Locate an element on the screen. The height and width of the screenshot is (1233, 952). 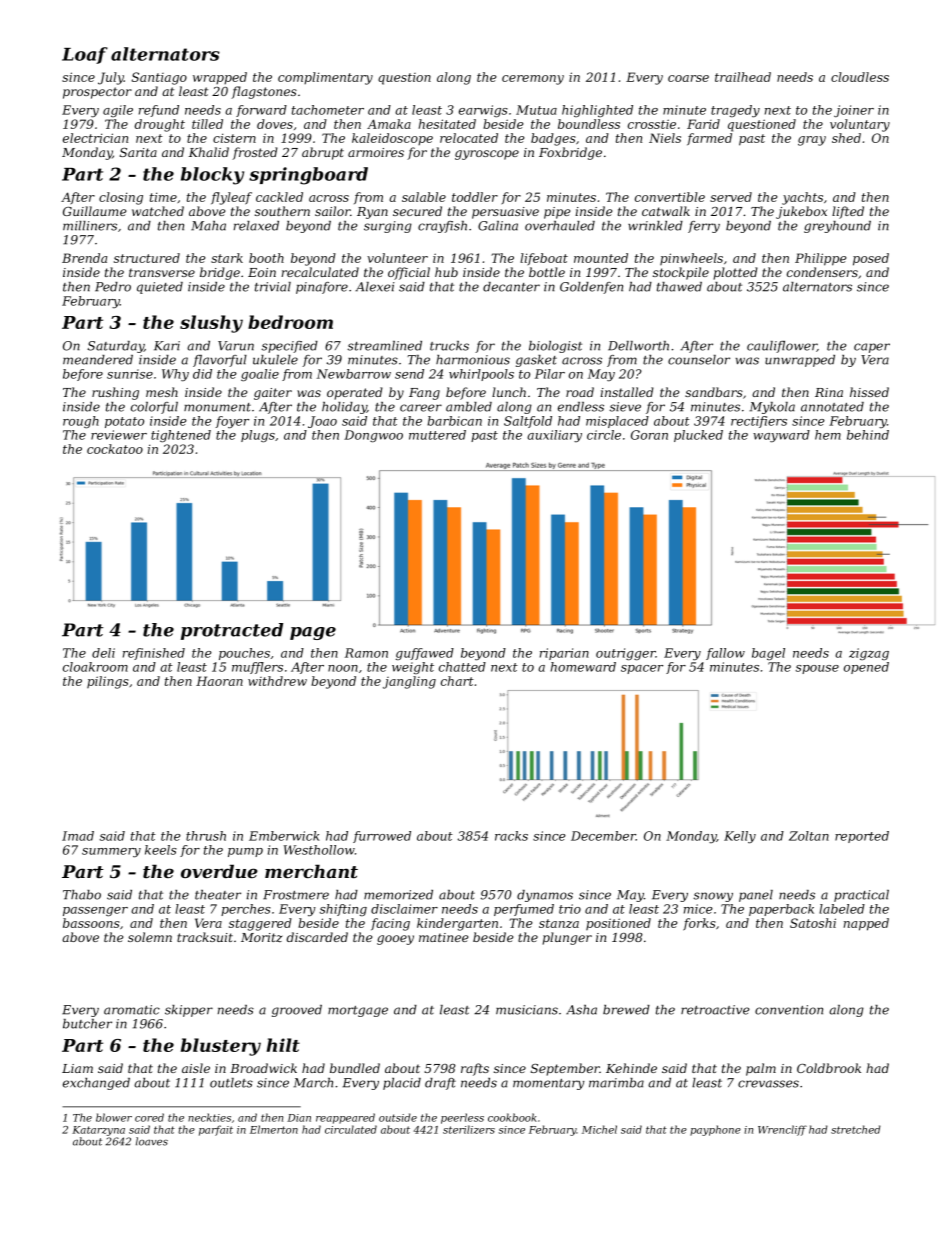
outlets is located at coordinates (231, 1083).
